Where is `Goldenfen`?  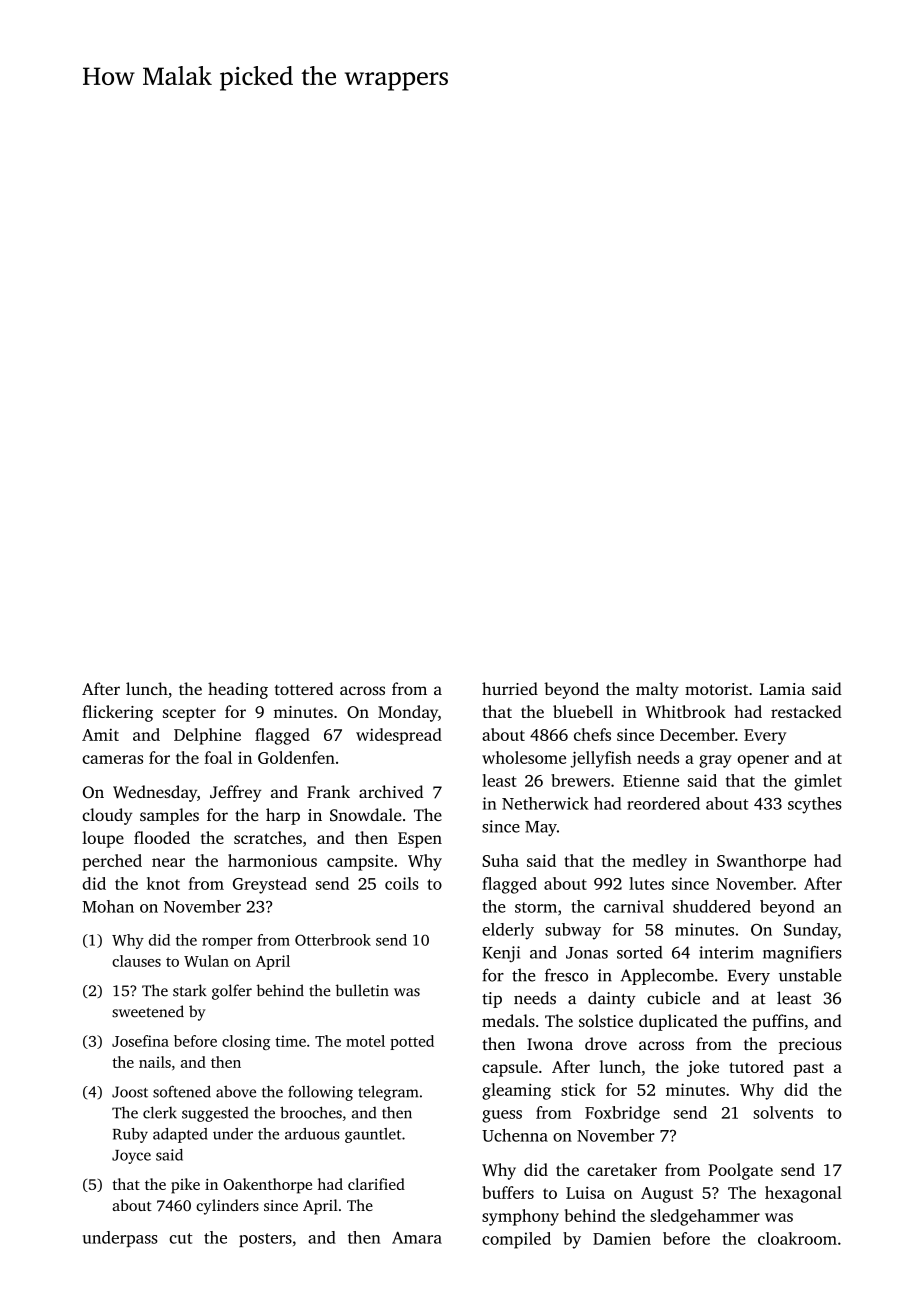
Goldenfen is located at coordinates (296, 757).
